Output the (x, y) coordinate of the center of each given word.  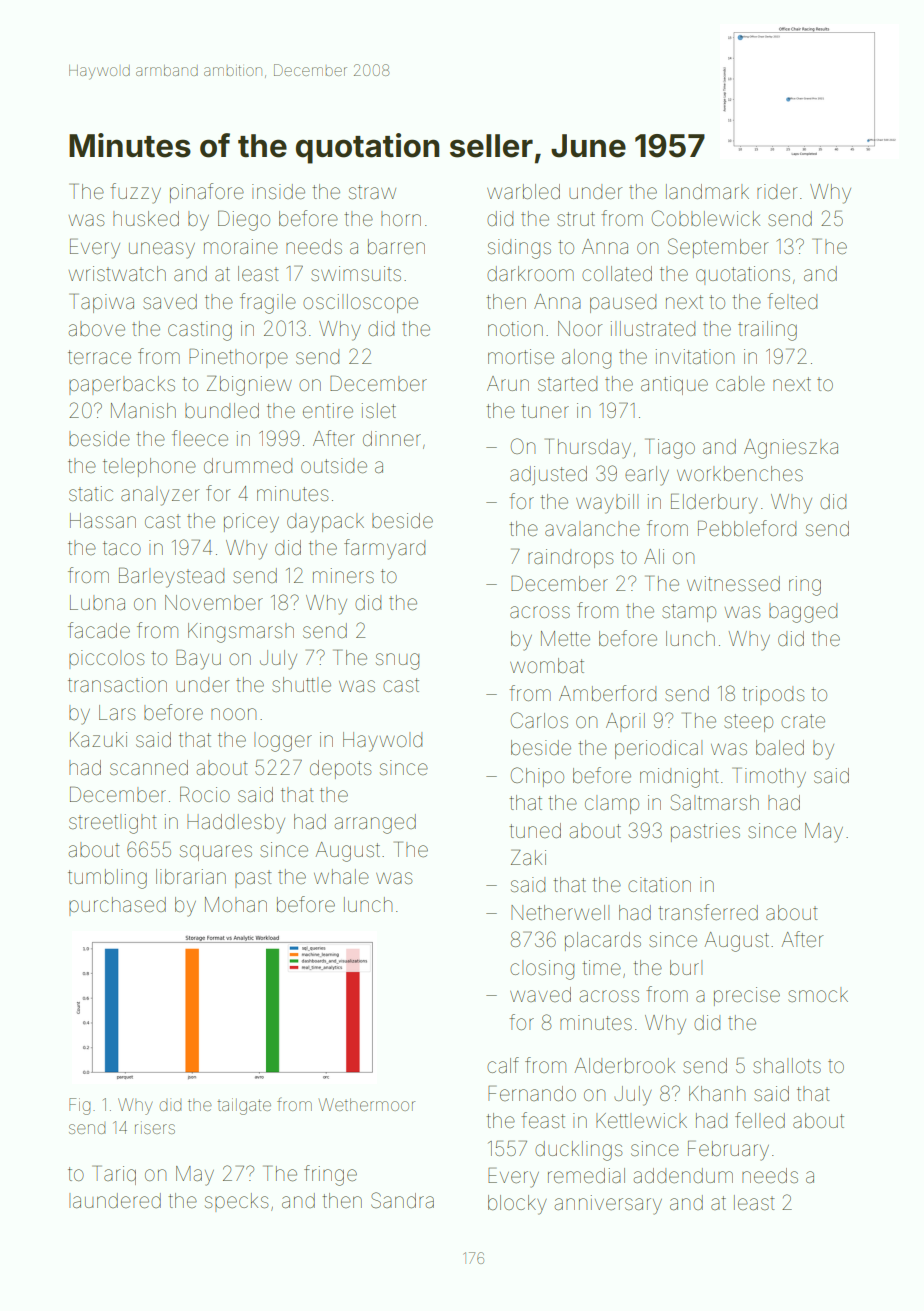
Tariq (114, 1175)
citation (659, 884)
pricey (251, 523)
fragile (268, 303)
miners (343, 575)
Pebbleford (747, 528)
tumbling (107, 879)
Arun (508, 383)
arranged (375, 824)
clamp (612, 804)
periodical (658, 749)
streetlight (113, 824)
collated (617, 273)
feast (543, 1120)
